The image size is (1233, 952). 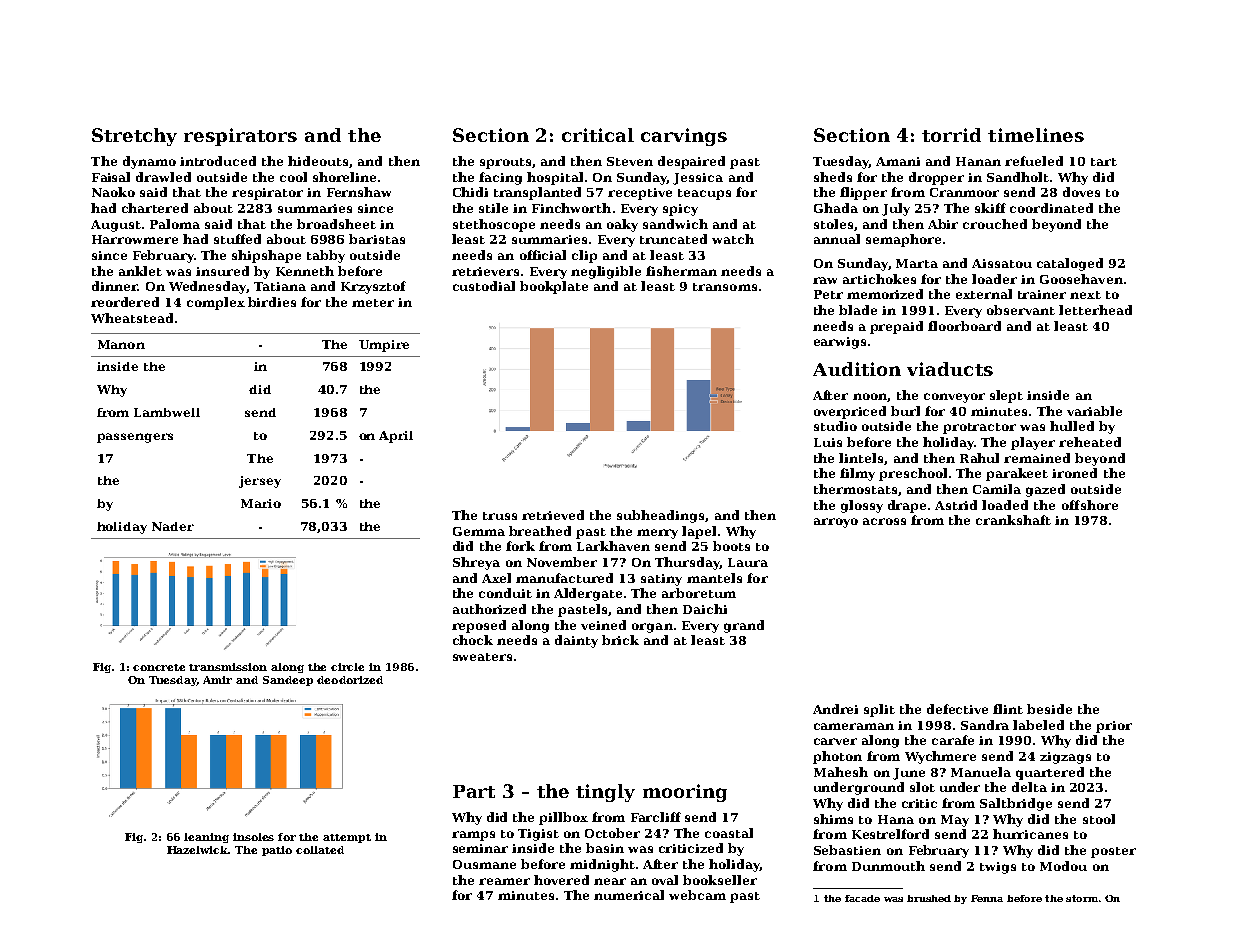 What do you see at coordinates (1090, 505) in the screenshot?
I see `offshore` at bounding box center [1090, 505].
